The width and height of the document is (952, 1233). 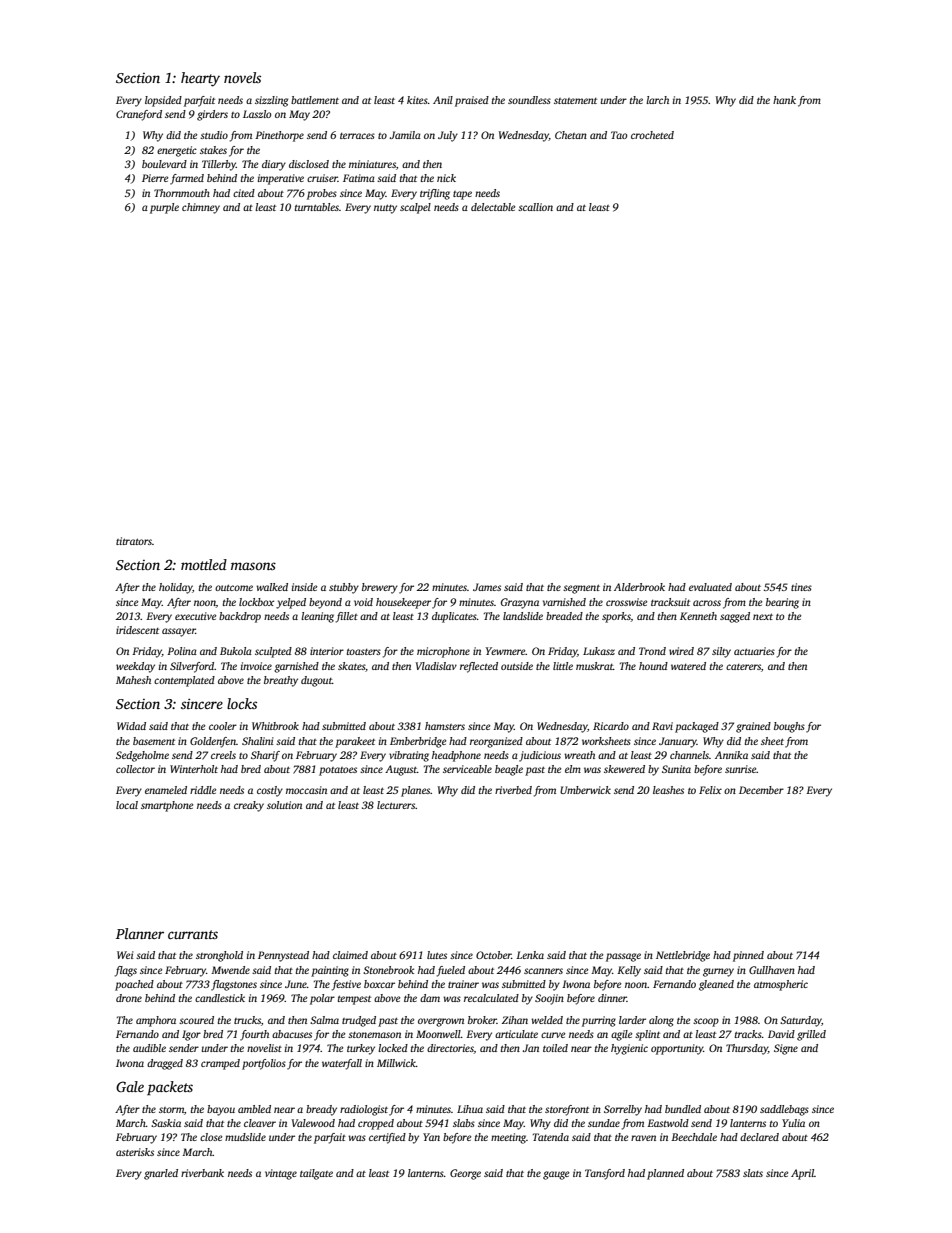 I want to click on basement, so click(x=154, y=741).
